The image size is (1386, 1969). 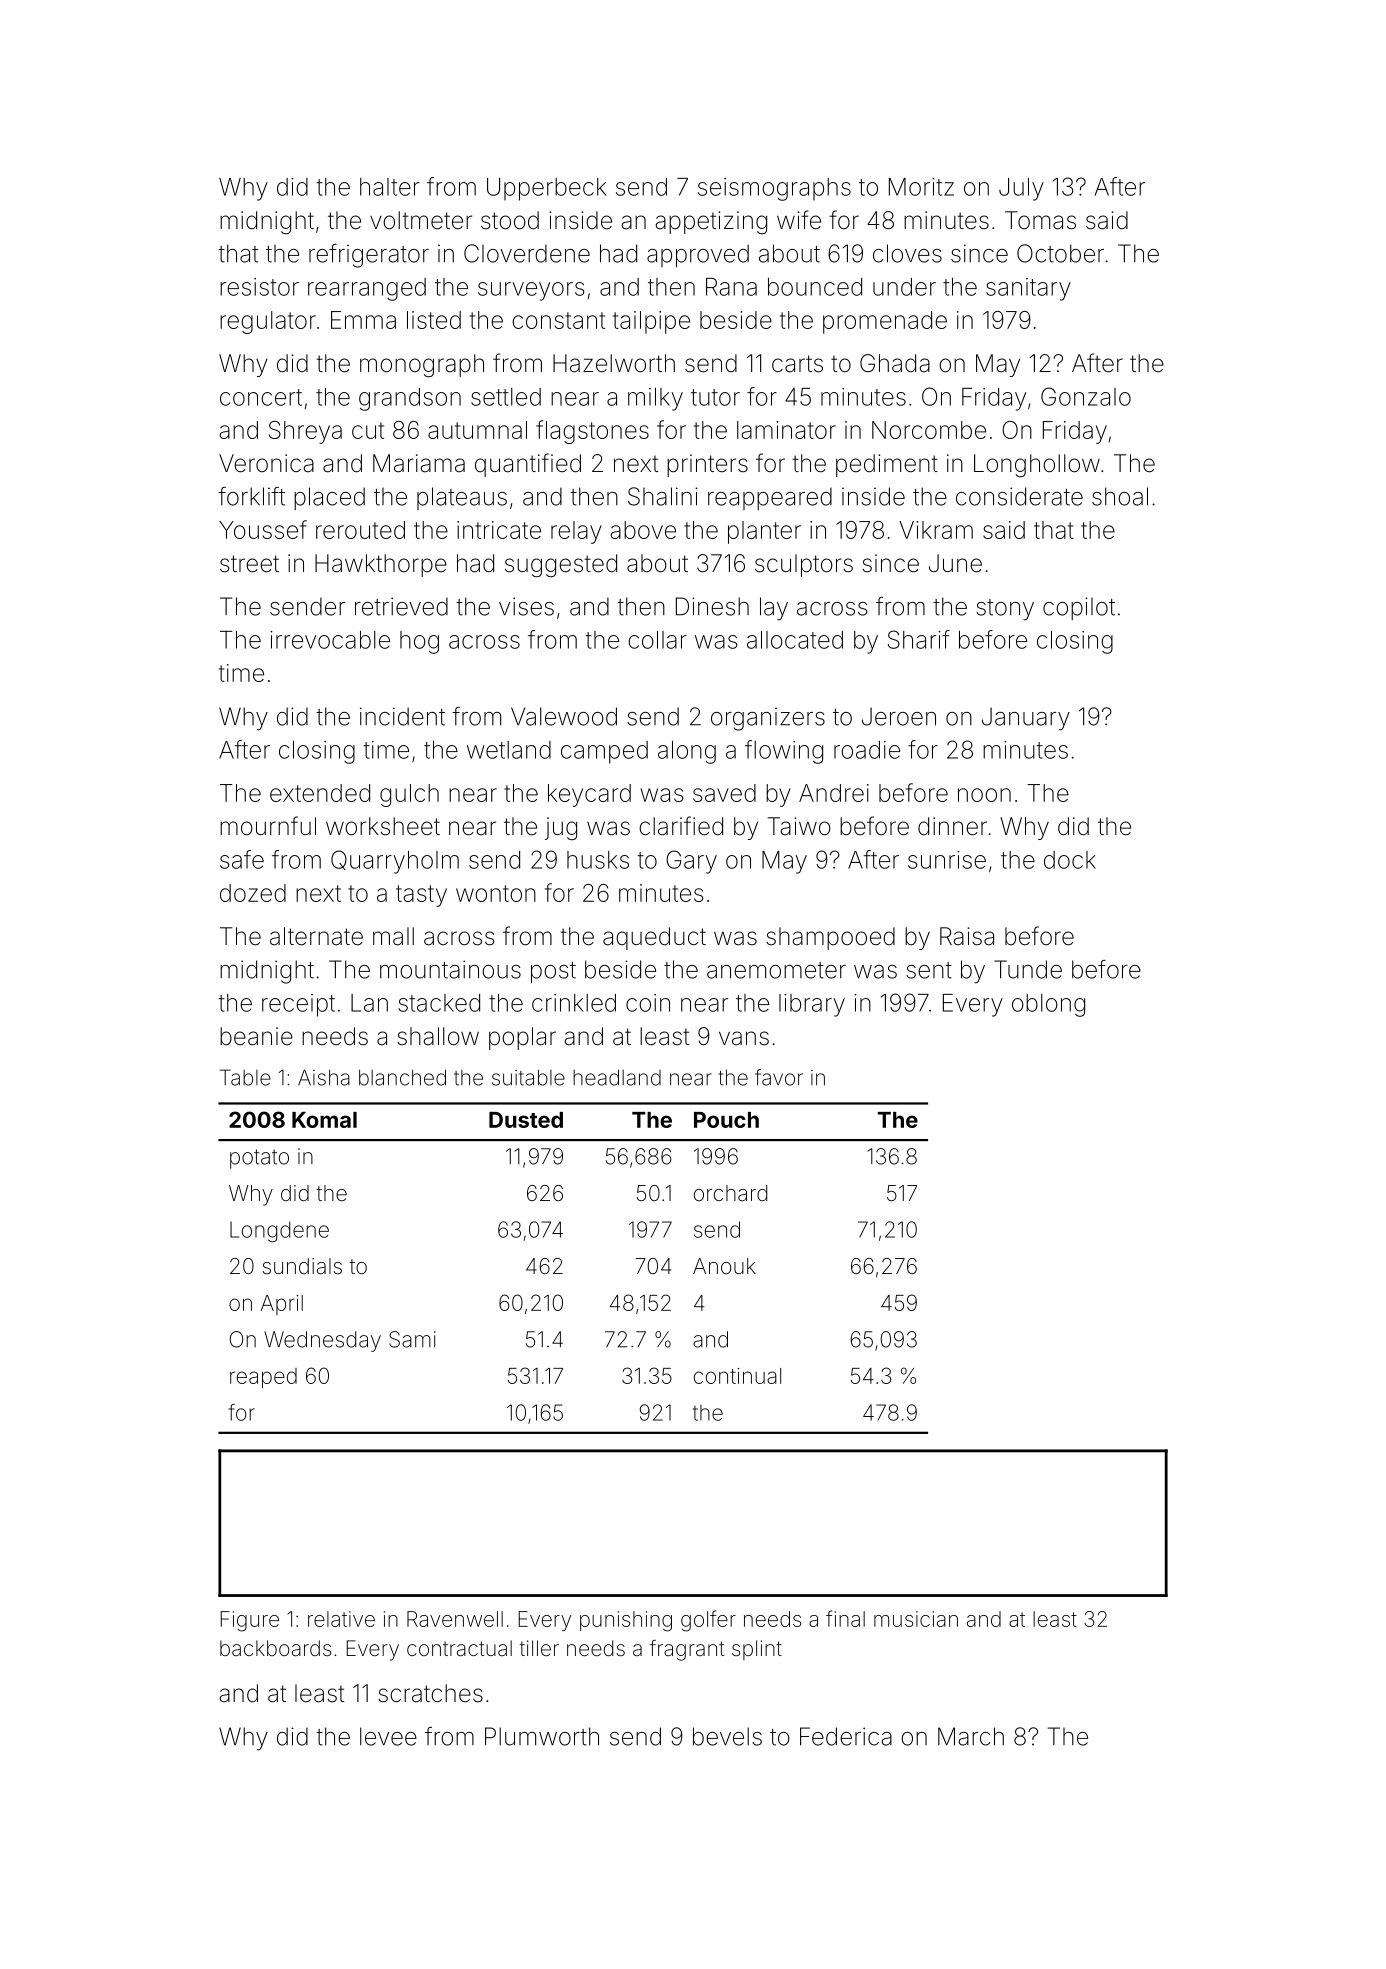 What do you see at coordinates (275, 1648) in the image?
I see `backboards` at bounding box center [275, 1648].
